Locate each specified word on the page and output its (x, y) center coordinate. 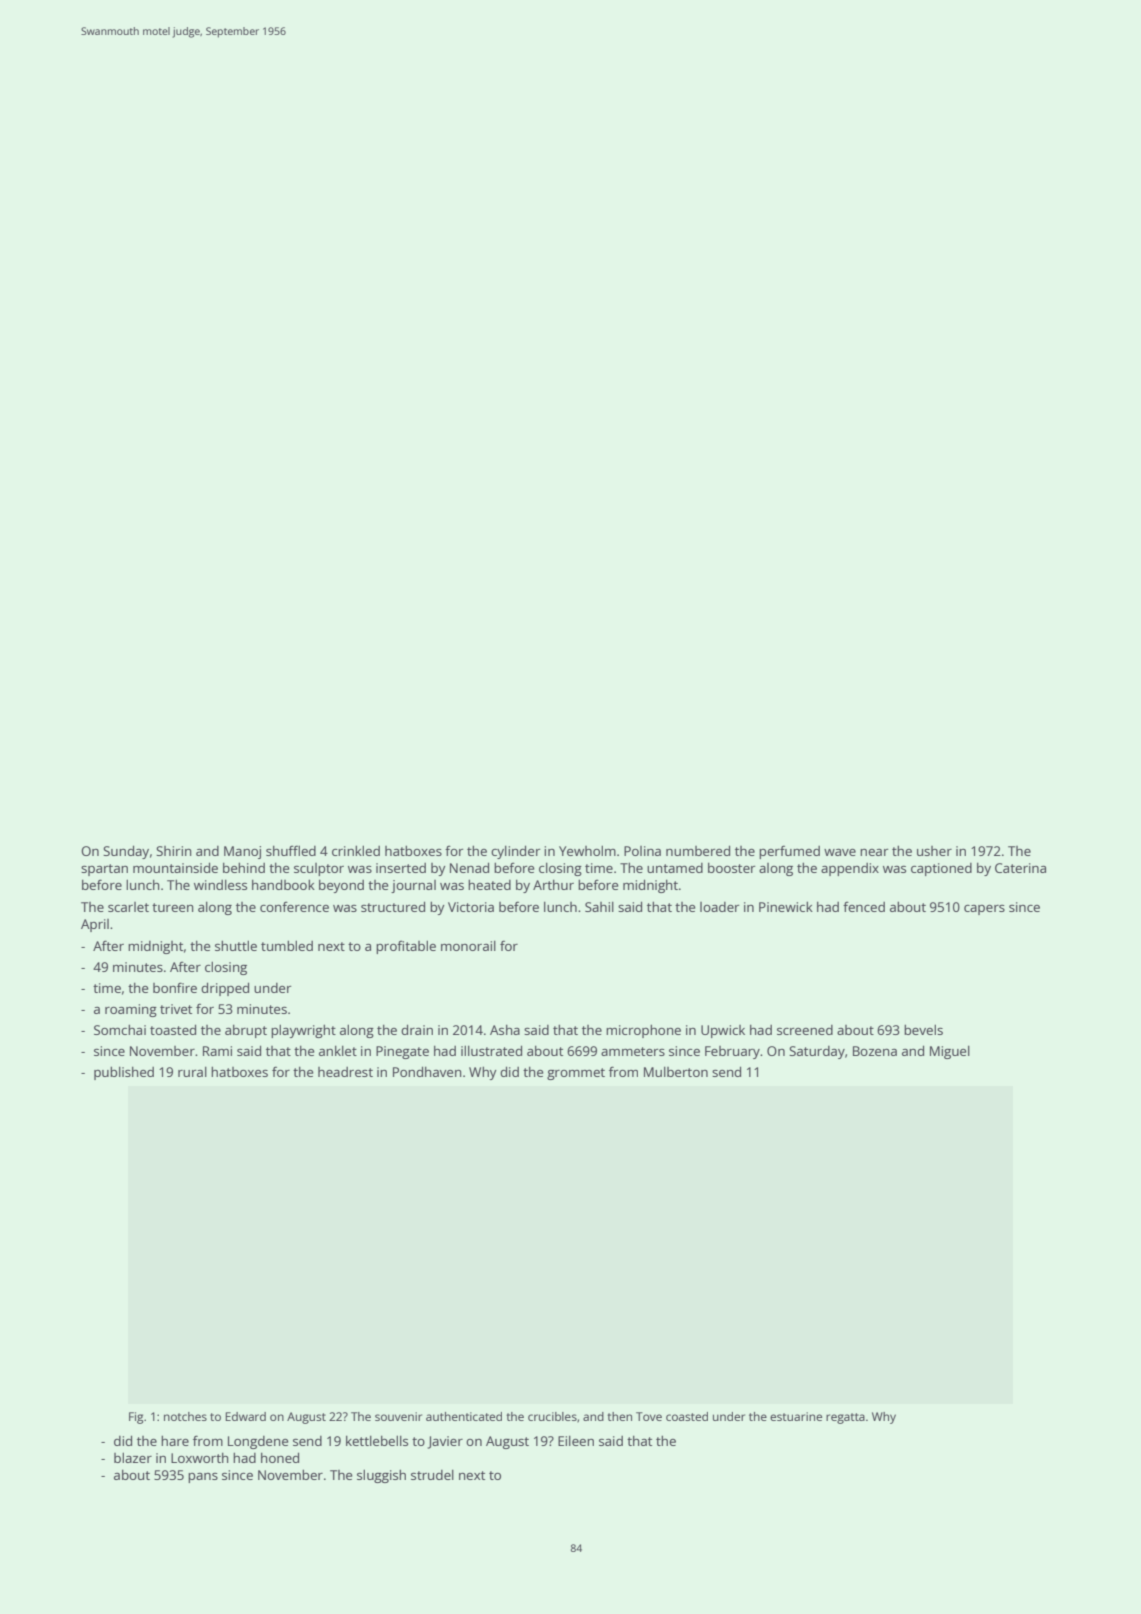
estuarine (796, 1416)
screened (805, 1030)
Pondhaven (427, 1071)
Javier (445, 1442)
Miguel (950, 1052)
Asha (505, 1030)
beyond (341, 886)
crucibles (552, 1416)
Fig (136, 1418)
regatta (845, 1418)
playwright (303, 1031)
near (874, 852)
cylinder (515, 852)
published (124, 1073)
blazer (133, 1458)
